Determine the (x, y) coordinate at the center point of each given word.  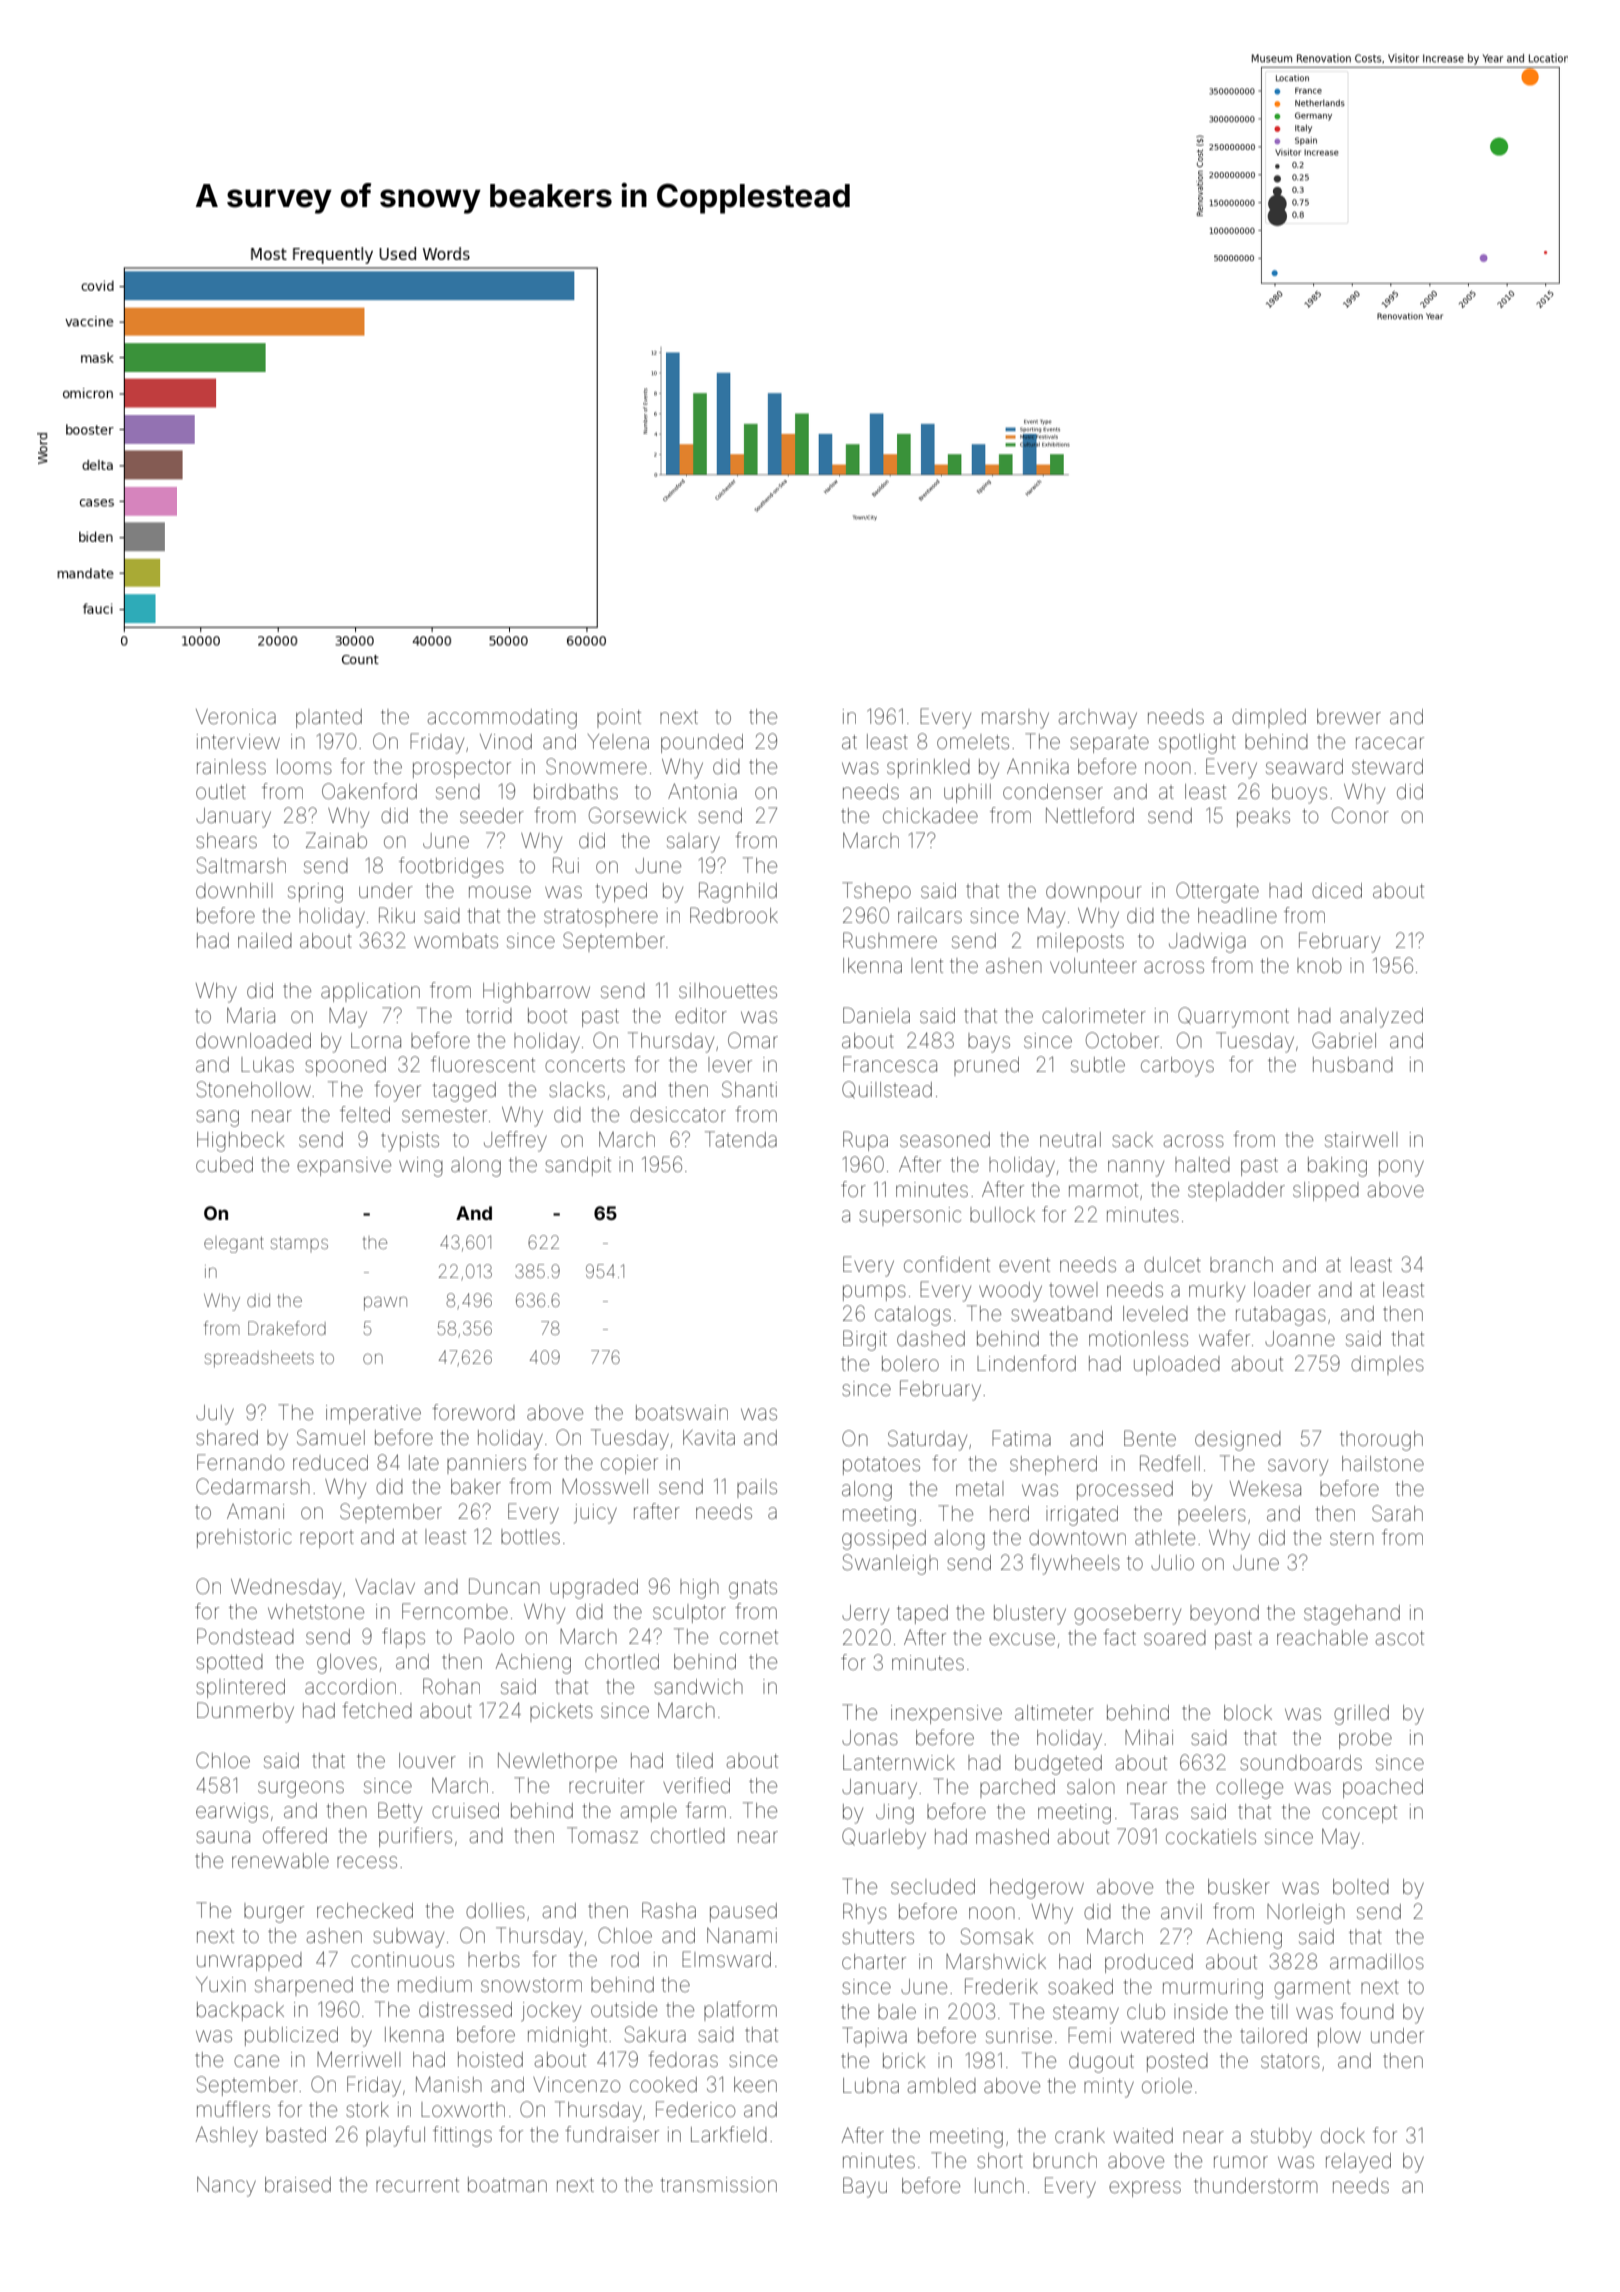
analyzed (1381, 1018)
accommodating (502, 719)
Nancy (226, 2187)
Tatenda (741, 1139)
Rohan (451, 1686)
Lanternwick (899, 1763)
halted (1202, 1164)
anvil (1181, 1911)
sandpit (578, 1166)
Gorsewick (638, 815)
